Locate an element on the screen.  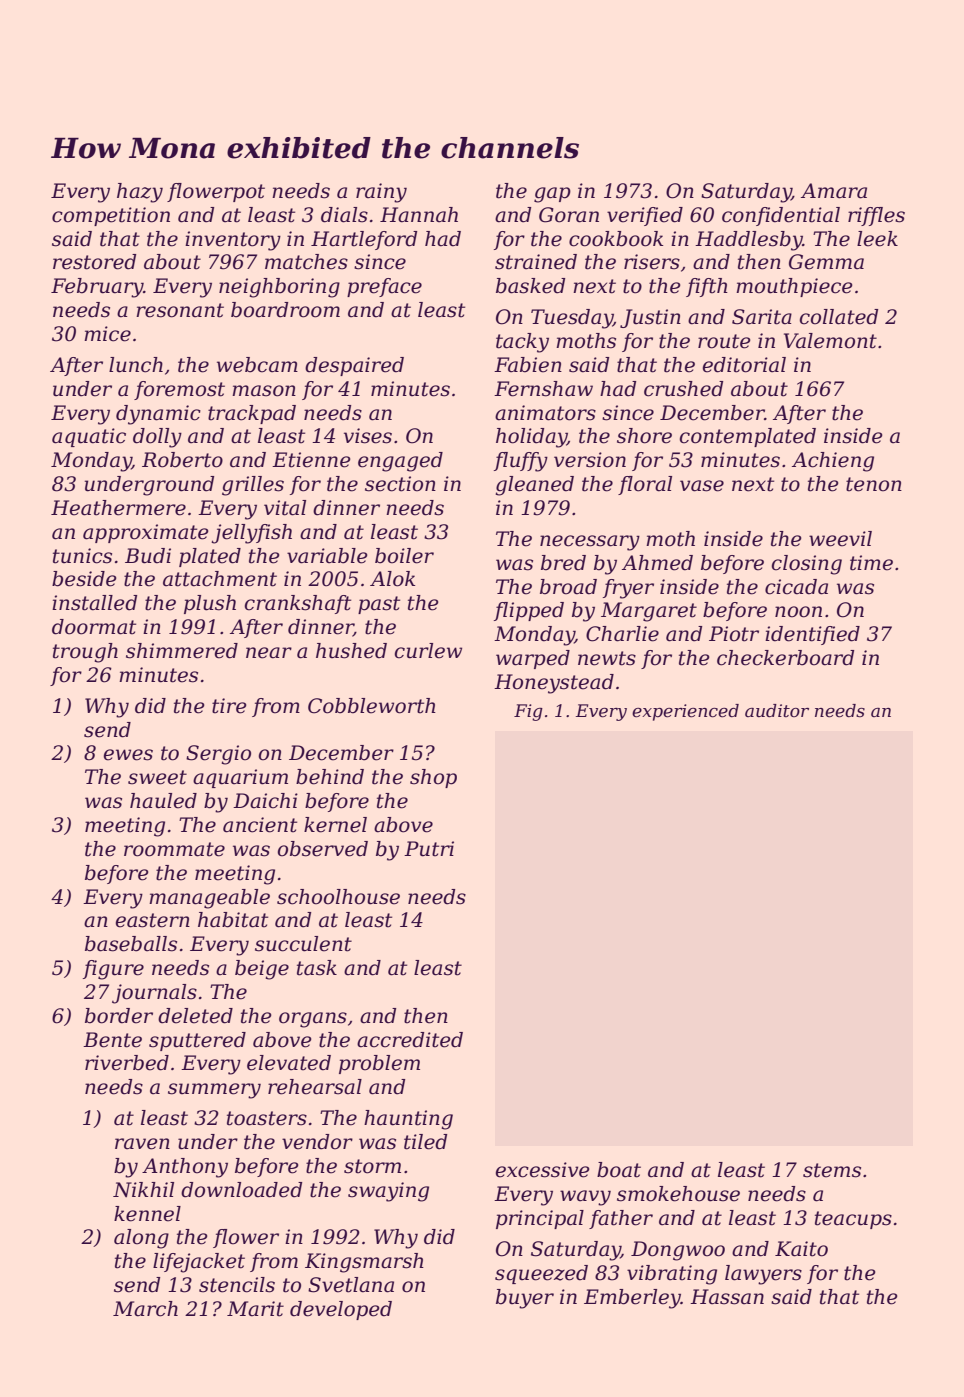
vital is located at coordinates (285, 508).
